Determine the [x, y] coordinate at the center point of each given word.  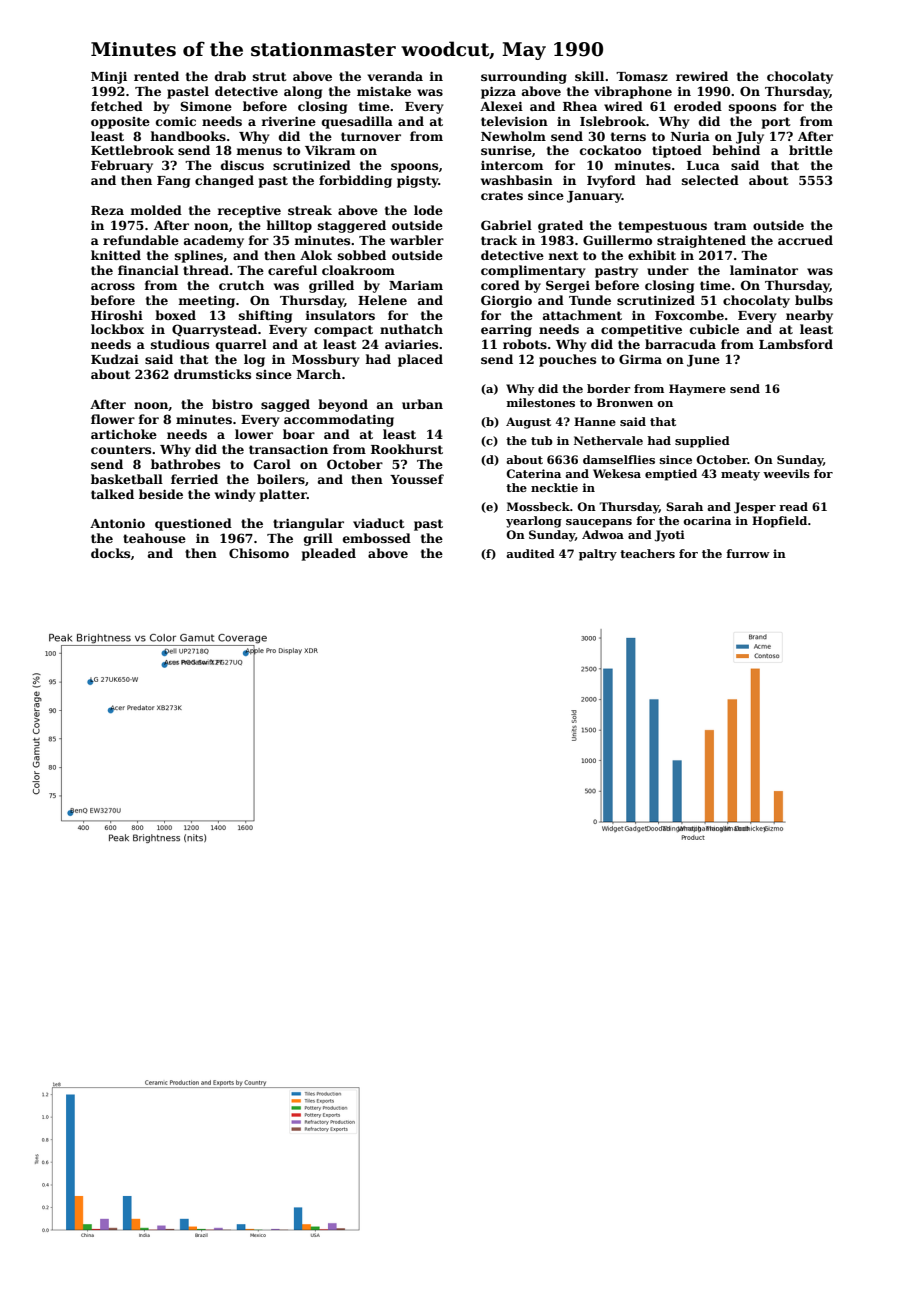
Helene [382, 300]
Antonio [117, 523]
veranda [395, 76]
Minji [109, 77]
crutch [241, 285]
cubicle [714, 329]
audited [530, 553]
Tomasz [642, 76]
